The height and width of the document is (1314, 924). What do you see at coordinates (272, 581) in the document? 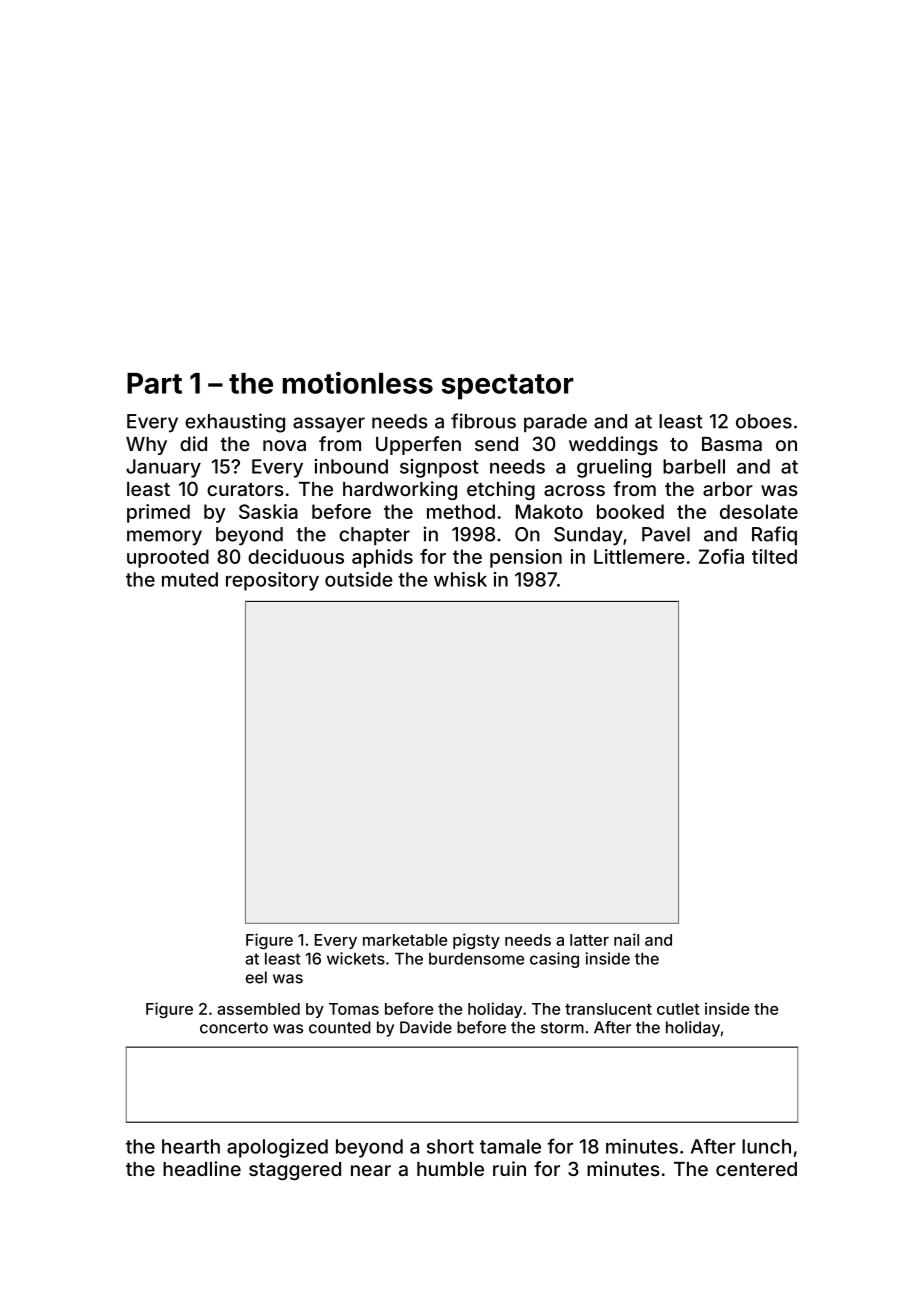
I see `repository` at bounding box center [272, 581].
